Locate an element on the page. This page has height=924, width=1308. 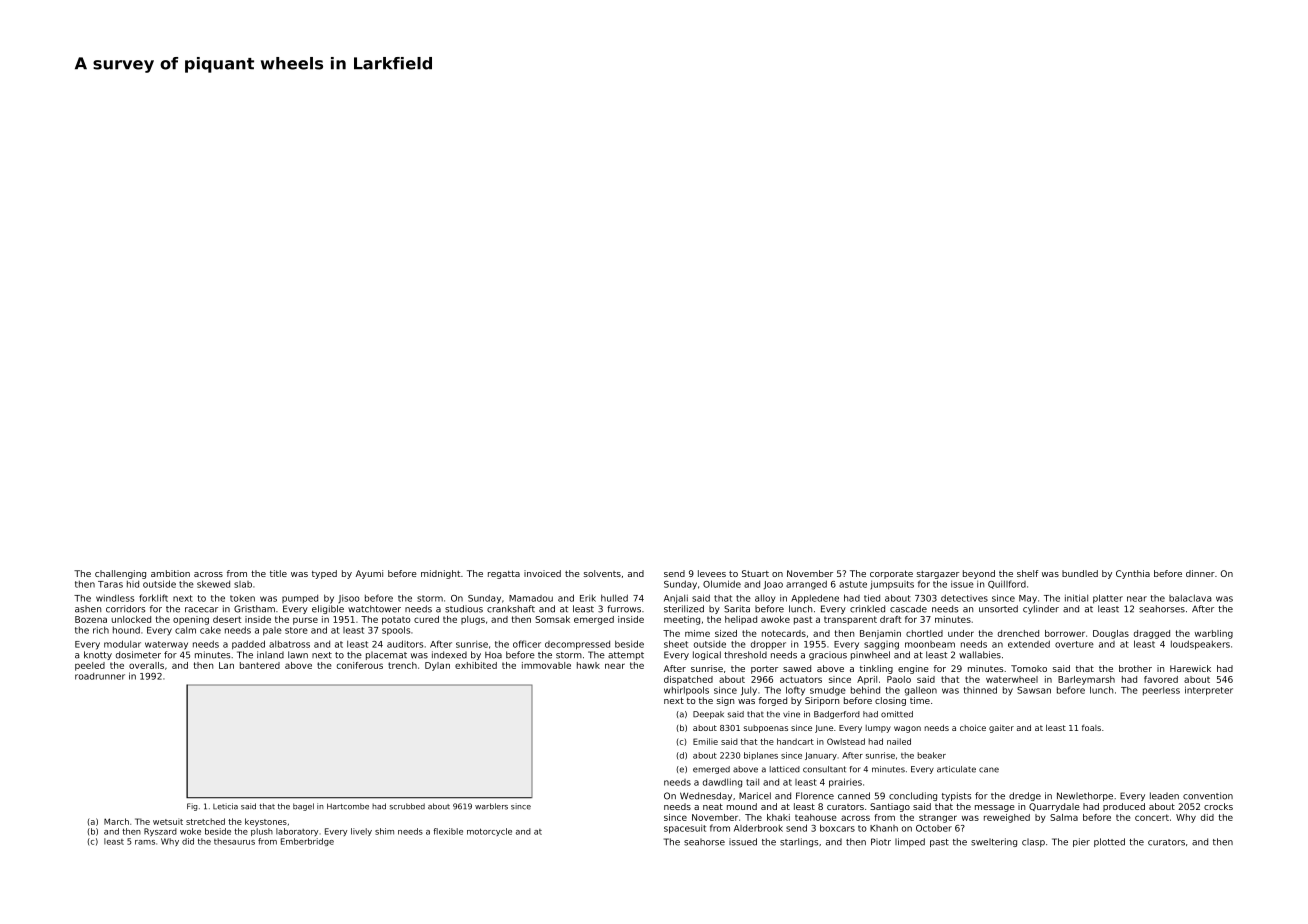
typists is located at coordinates (956, 796).
